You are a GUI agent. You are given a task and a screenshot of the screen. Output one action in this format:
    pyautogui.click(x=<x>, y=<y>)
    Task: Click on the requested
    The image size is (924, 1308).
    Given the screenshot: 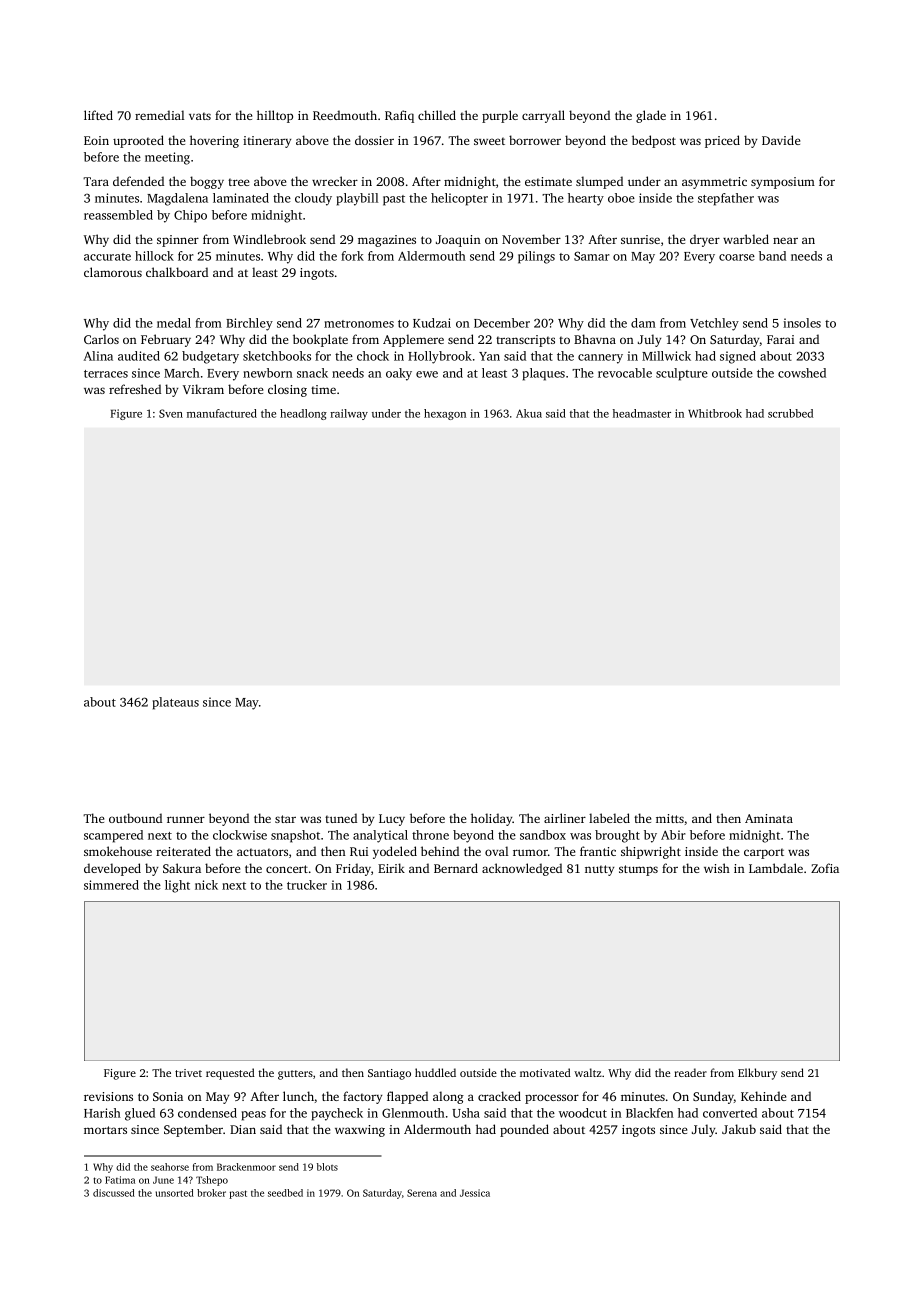 What is the action you would take?
    pyautogui.click(x=230, y=1074)
